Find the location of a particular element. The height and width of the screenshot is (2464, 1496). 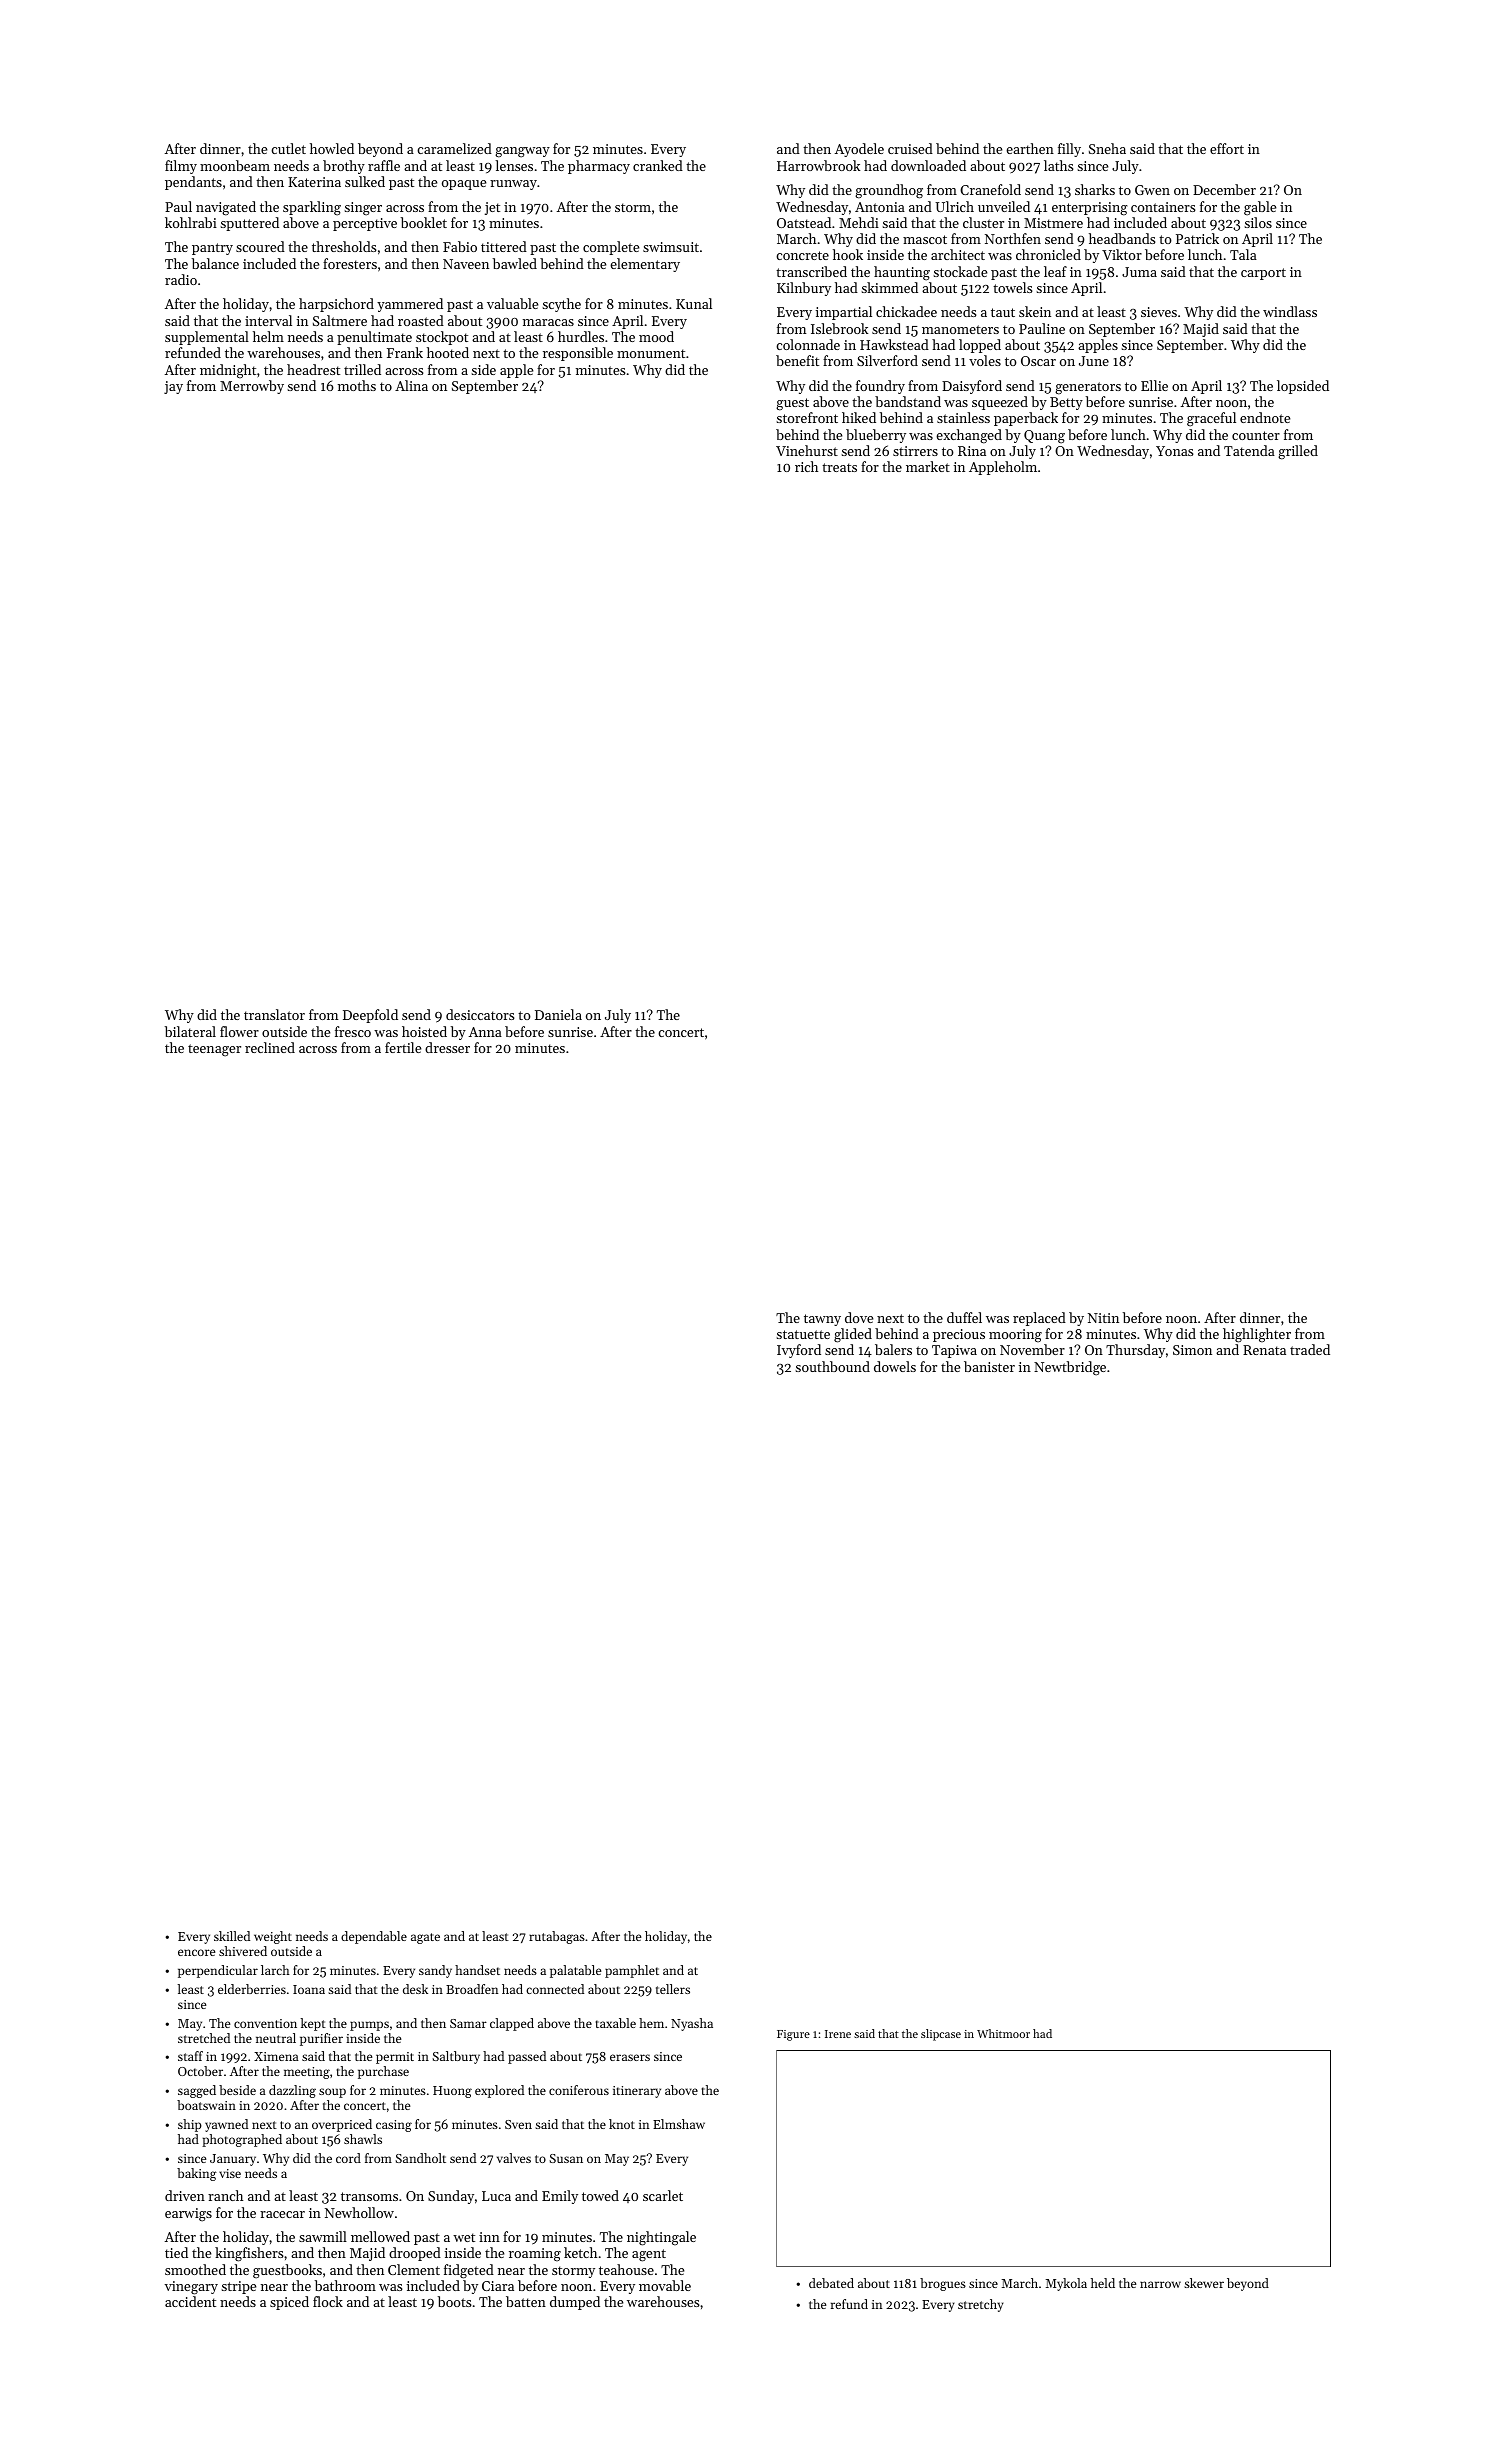

debated is located at coordinates (831, 2283).
